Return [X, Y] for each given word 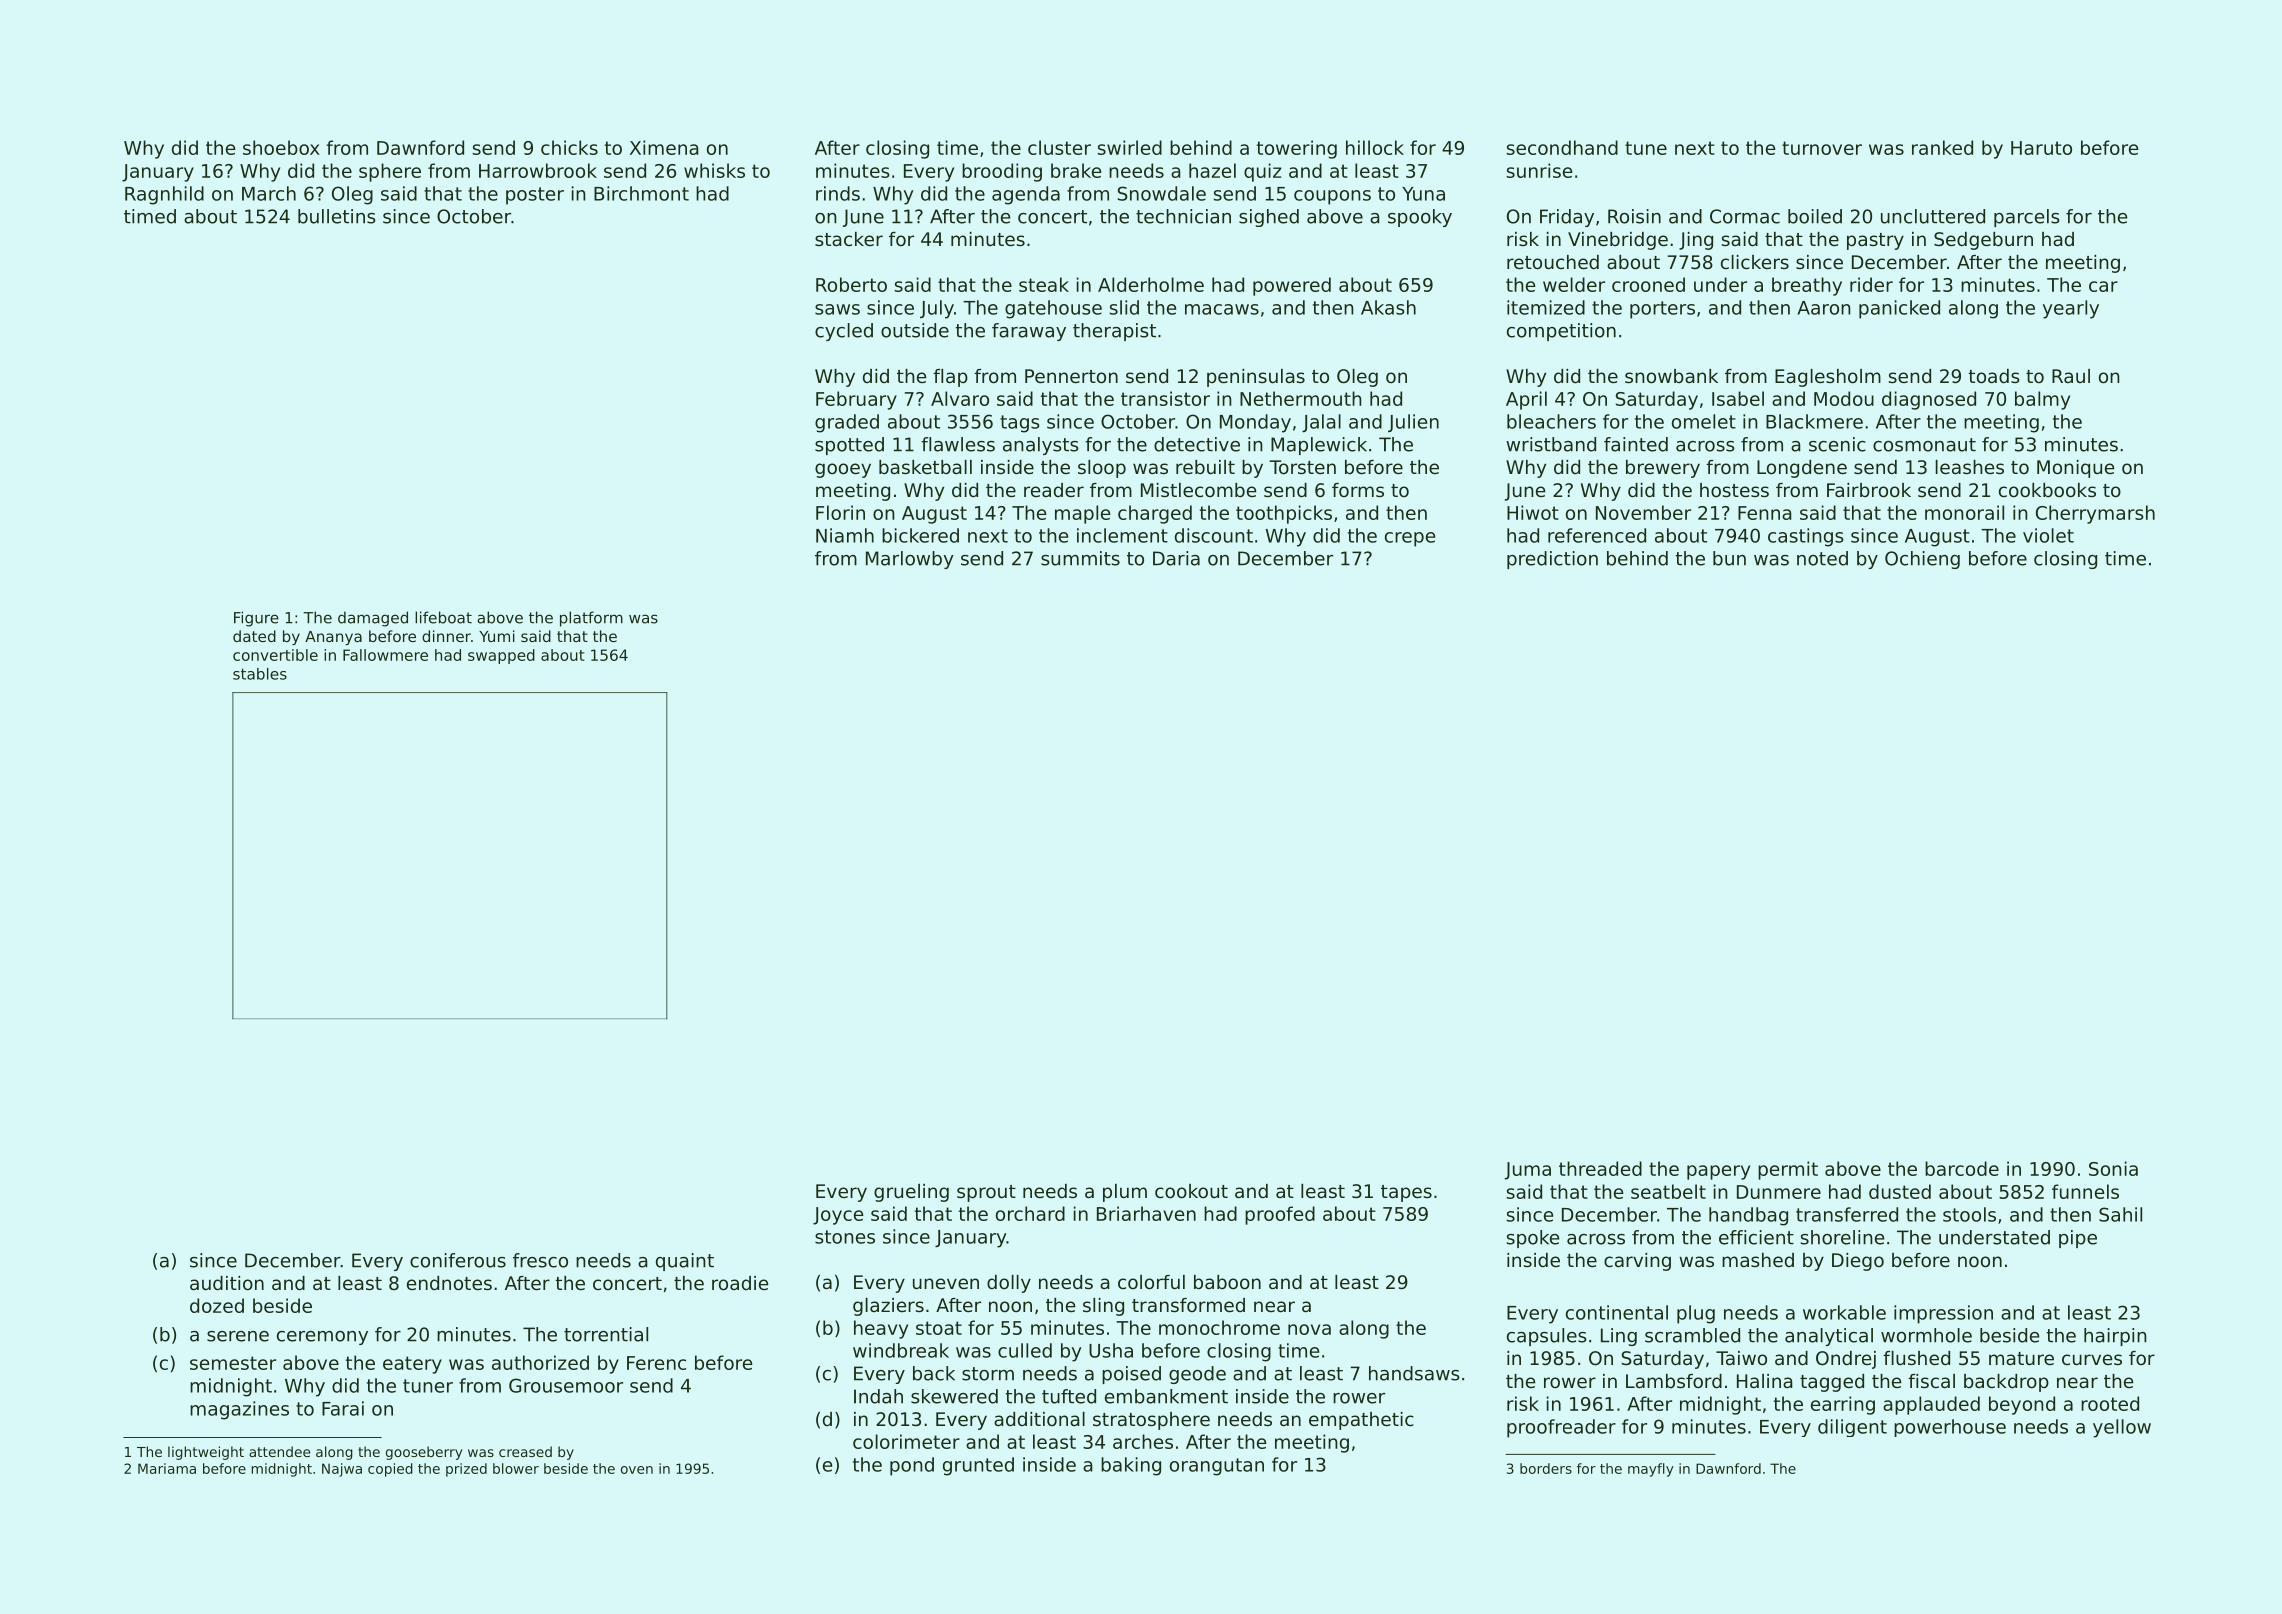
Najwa [342, 1470]
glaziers [888, 1307]
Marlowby [910, 560]
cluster [1059, 147]
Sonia [2113, 1168]
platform [591, 619]
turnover [1822, 148]
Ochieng [1922, 560]
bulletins [337, 216]
